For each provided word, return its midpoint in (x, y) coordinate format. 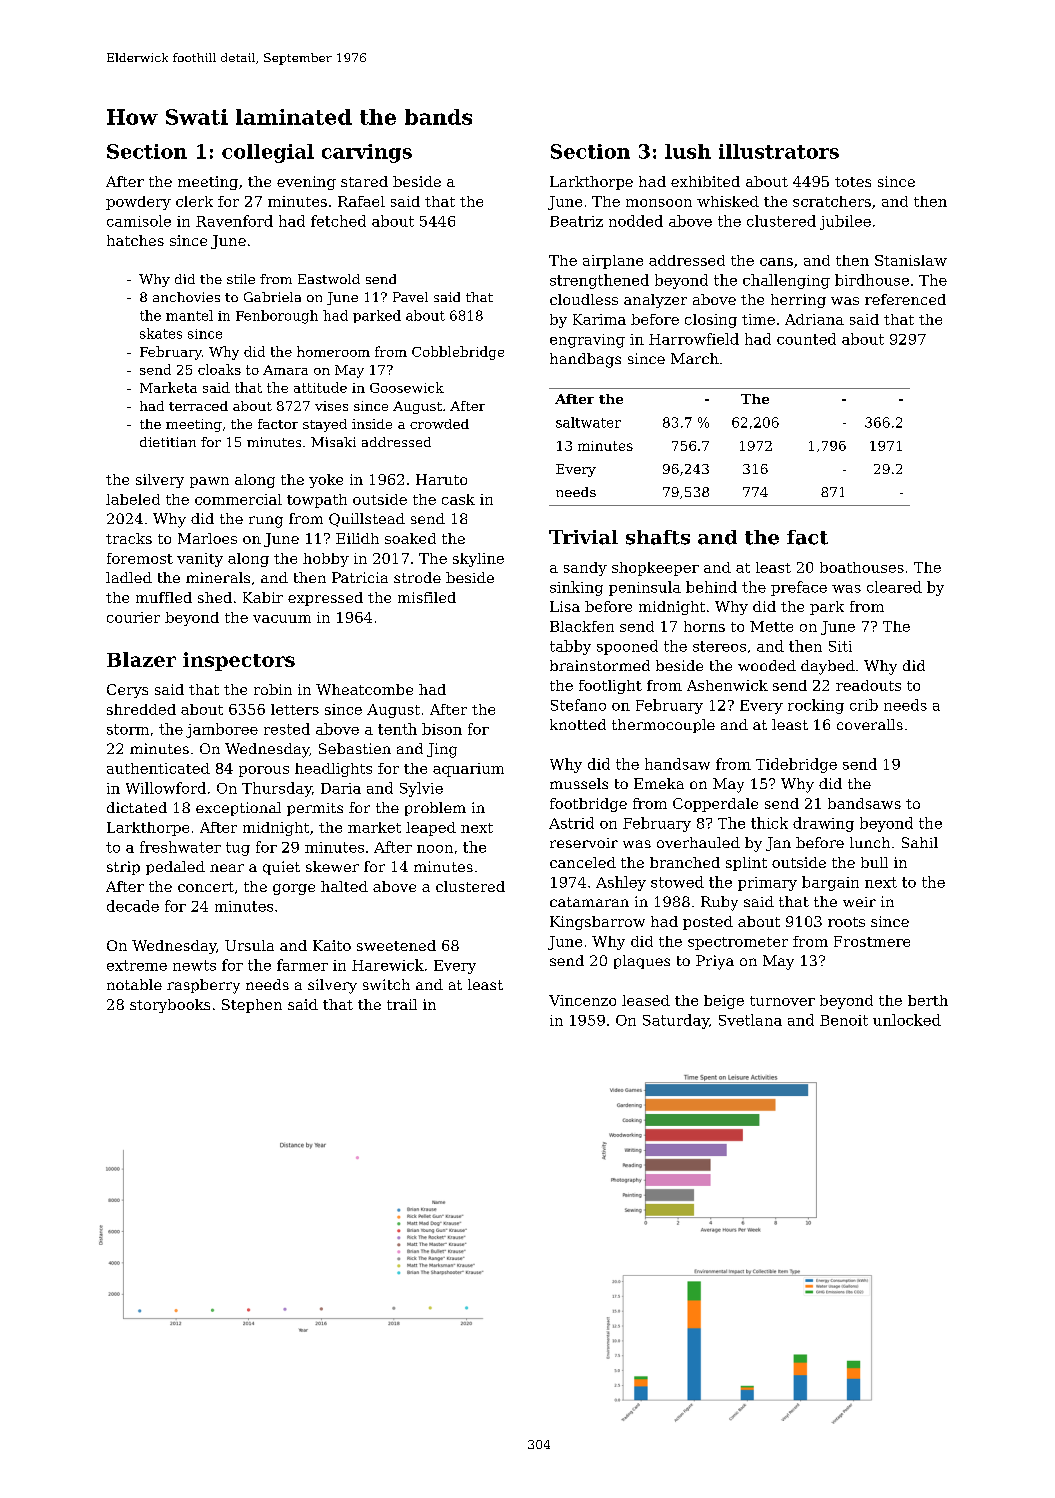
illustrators (779, 151)
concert (206, 887)
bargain (830, 883)
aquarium (468, 770)
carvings (367, 153)
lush (688, 151)
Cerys (127, 691)
